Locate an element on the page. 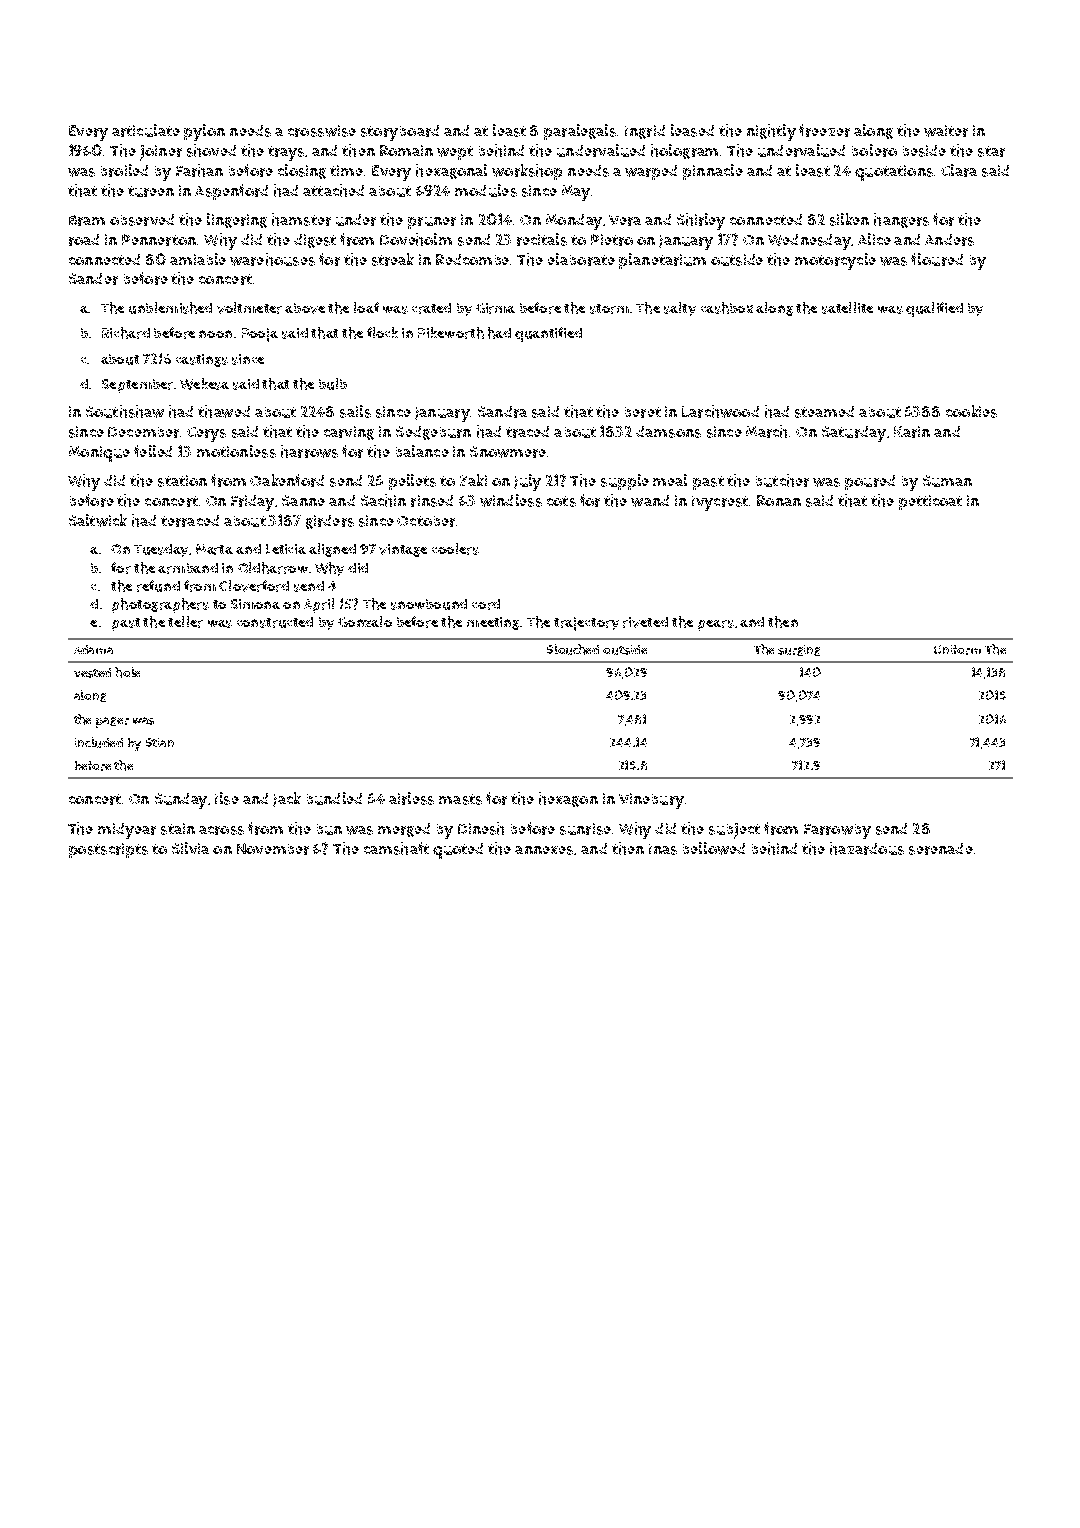 The height and width of the document is (1528, 1080). crosswise is located at coordinates (322, 131).
